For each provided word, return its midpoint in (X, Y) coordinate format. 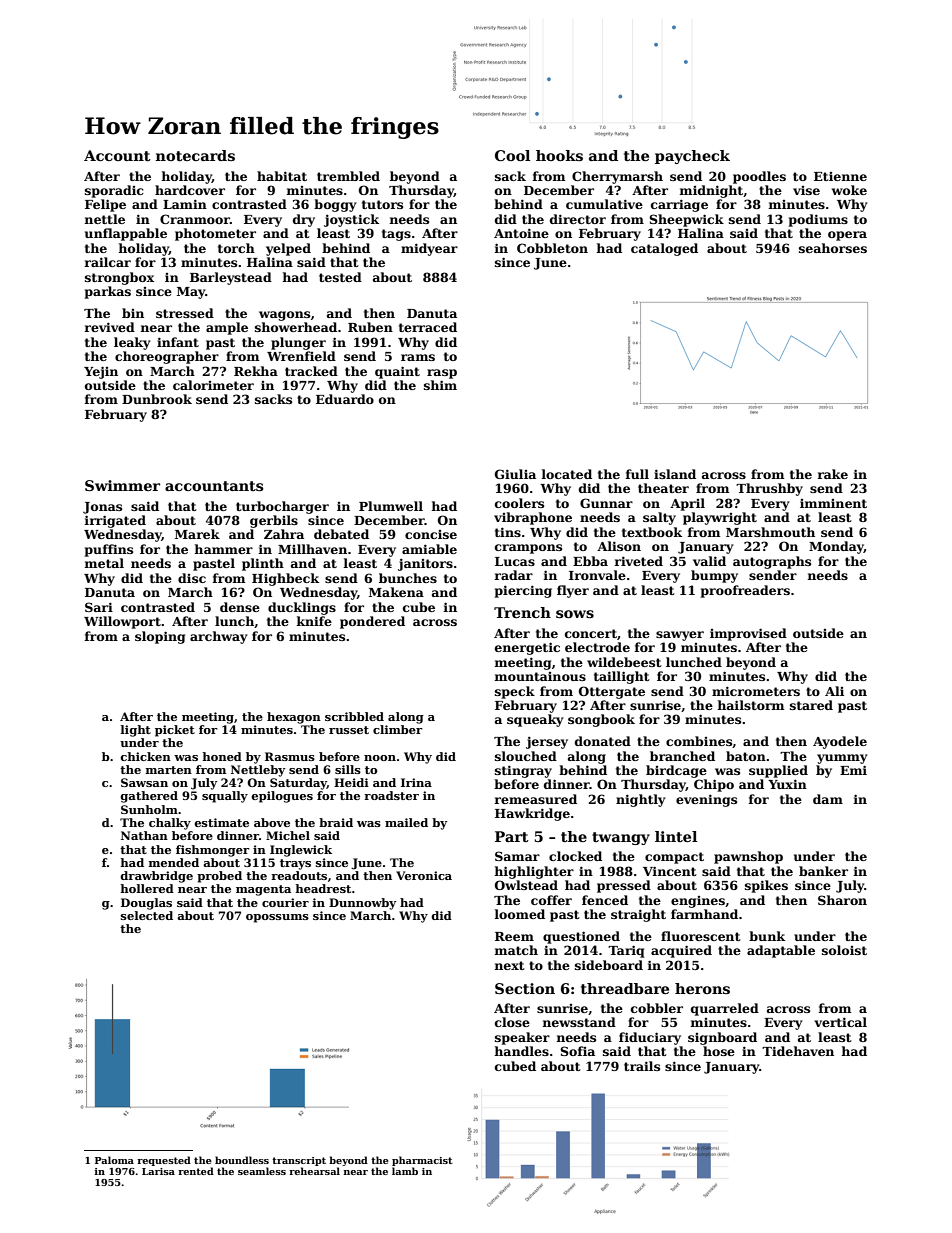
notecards (195, 155)
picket (175, 731)
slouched (526, 756)
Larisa (158, 1171)
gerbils (274, 521)
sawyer (680, 636)
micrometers (756, 691)
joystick (351, 220)
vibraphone (533, 518)
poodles (759, 177)
